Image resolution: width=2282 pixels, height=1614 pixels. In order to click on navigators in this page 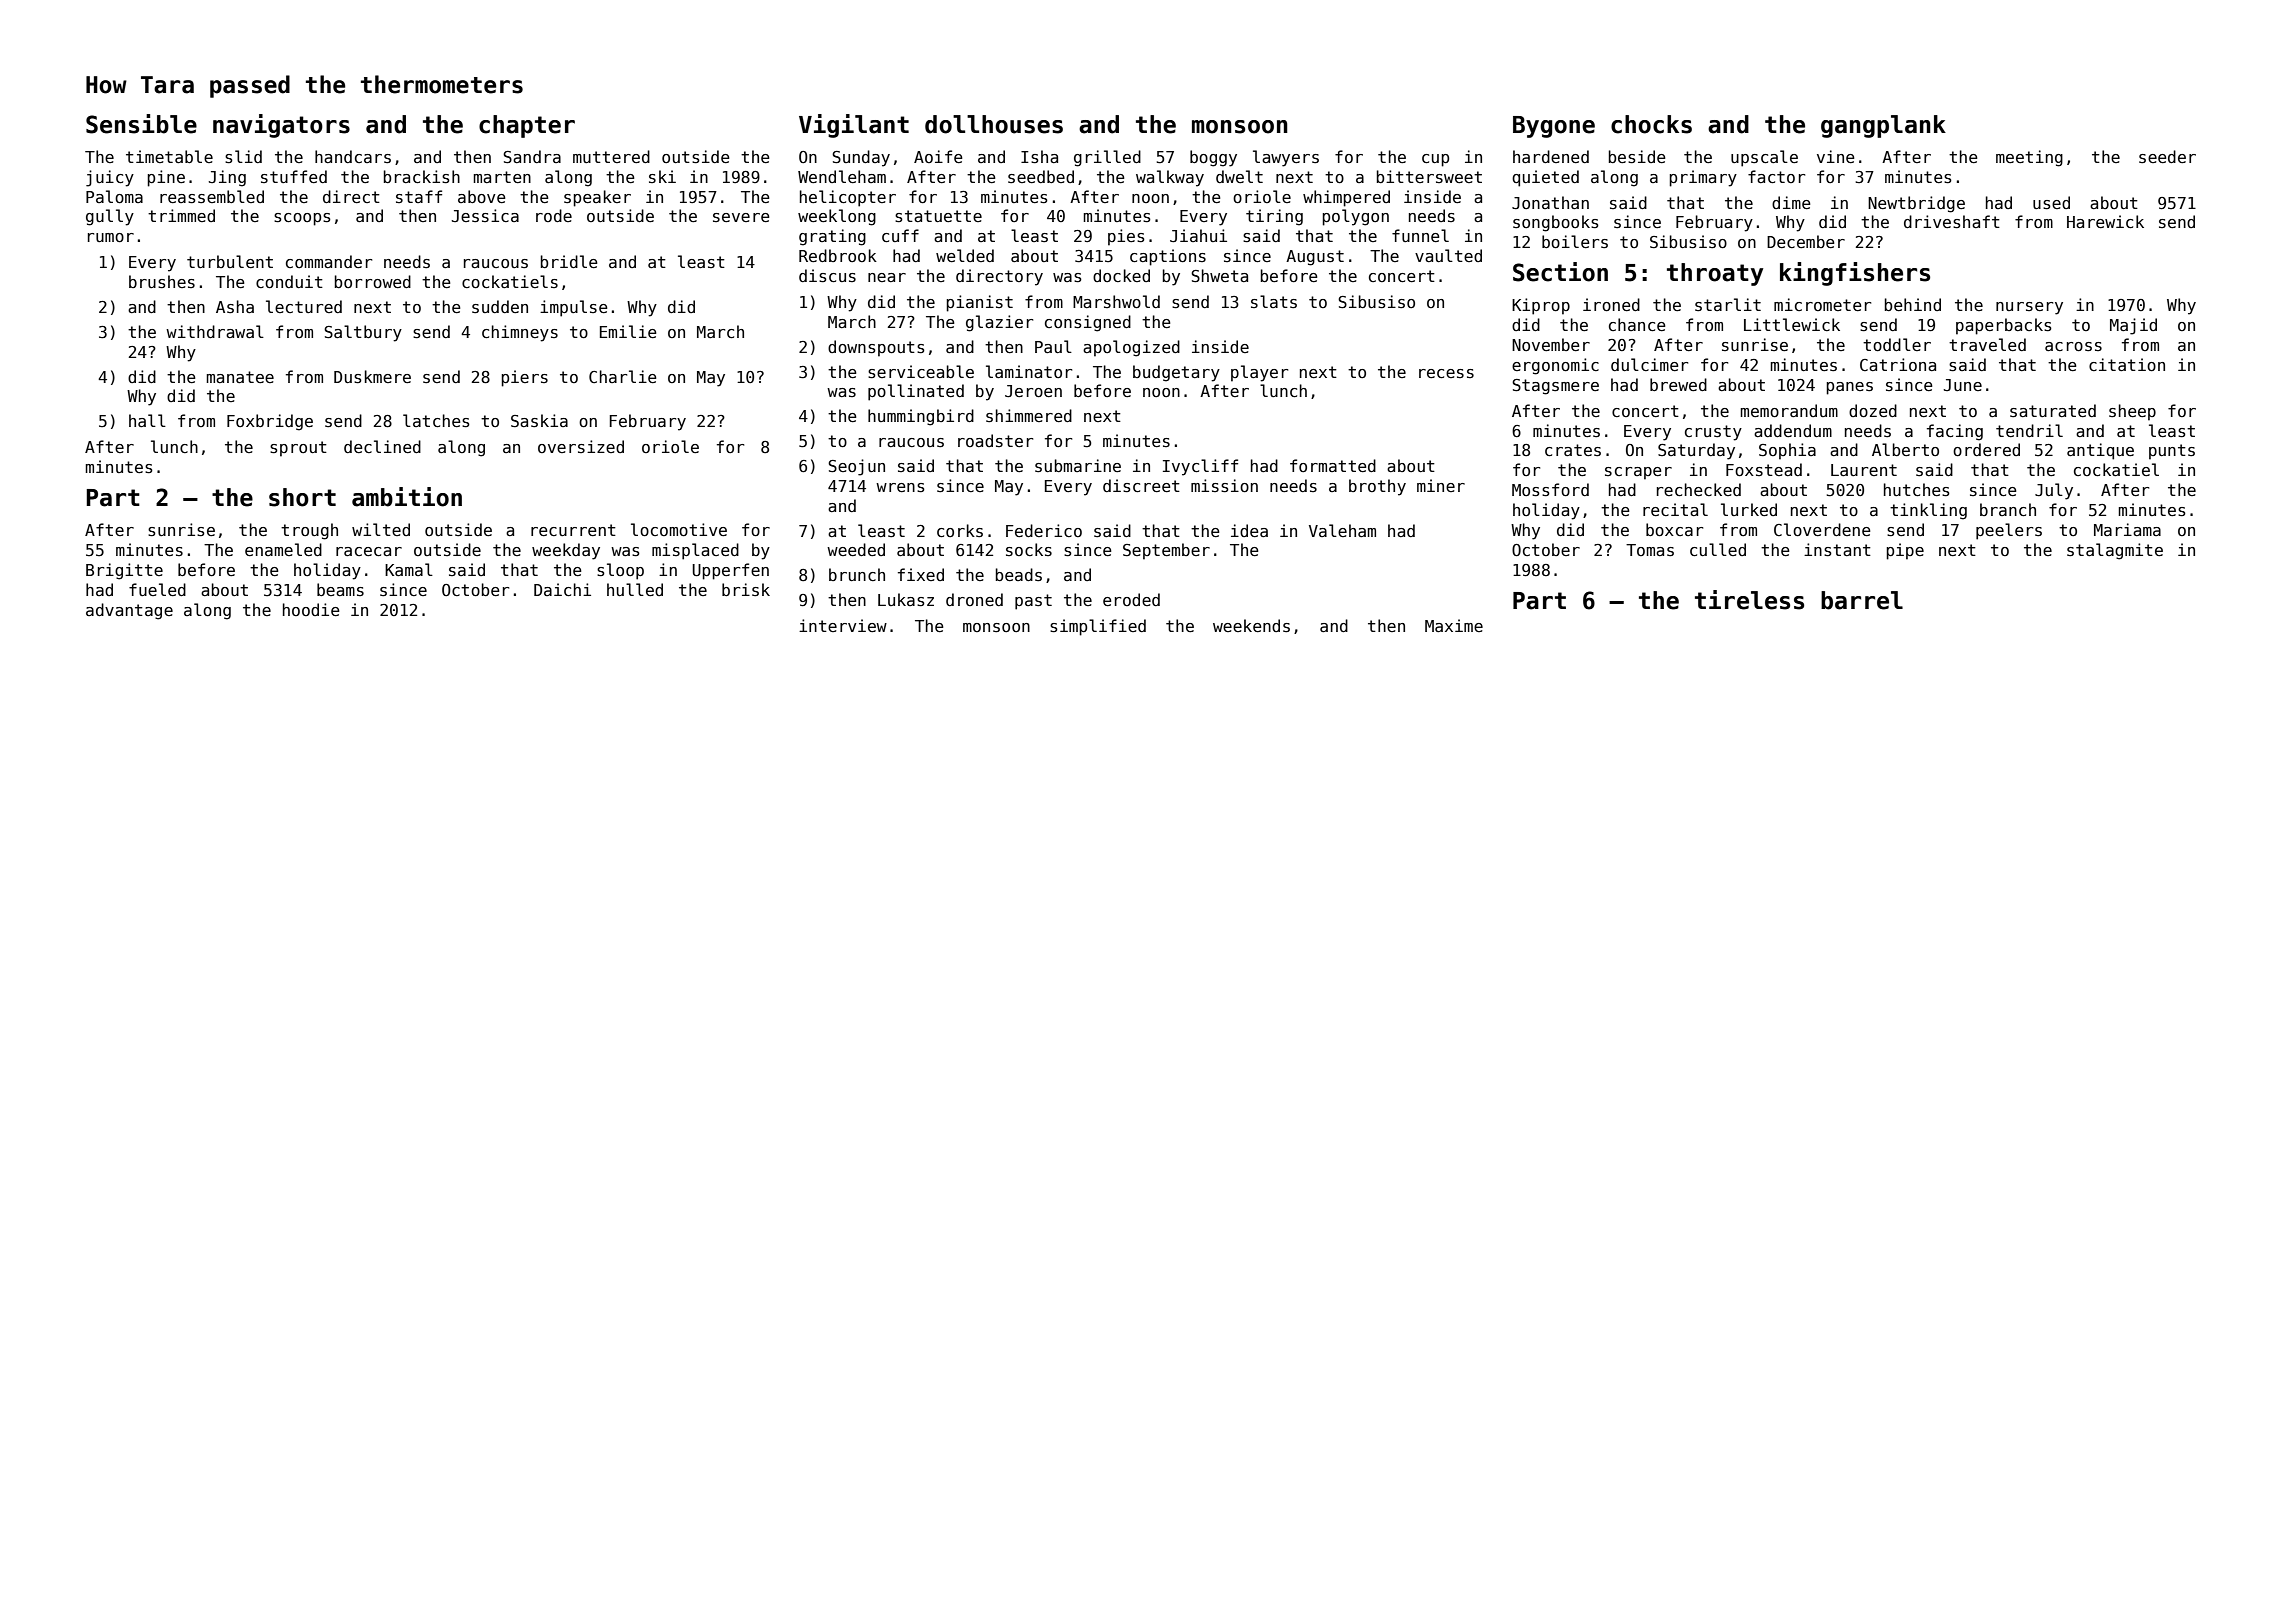, I will do `click(281, 126)`.
